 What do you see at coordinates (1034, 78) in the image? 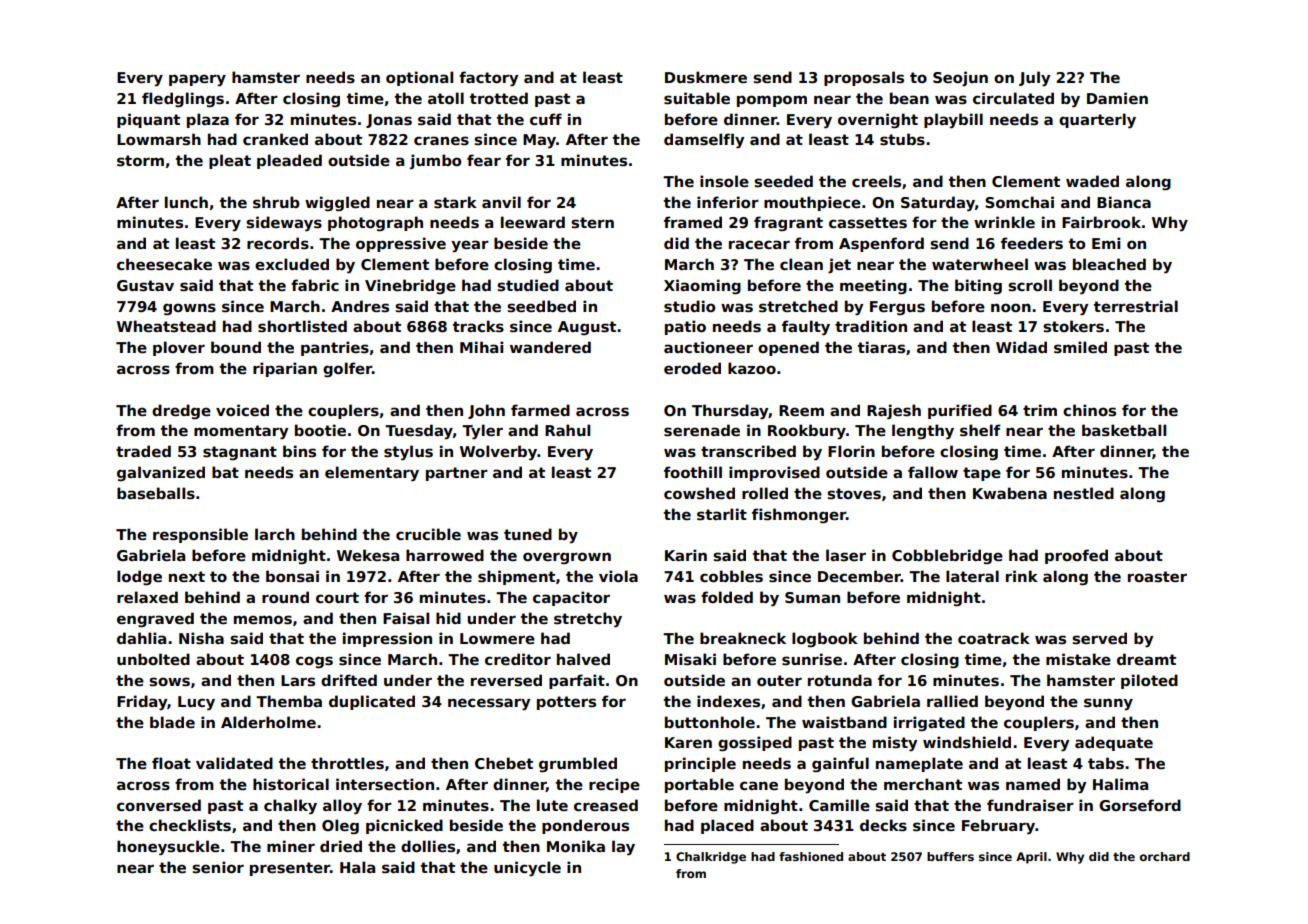
I see `July` at bounding box center [1034, 78].
